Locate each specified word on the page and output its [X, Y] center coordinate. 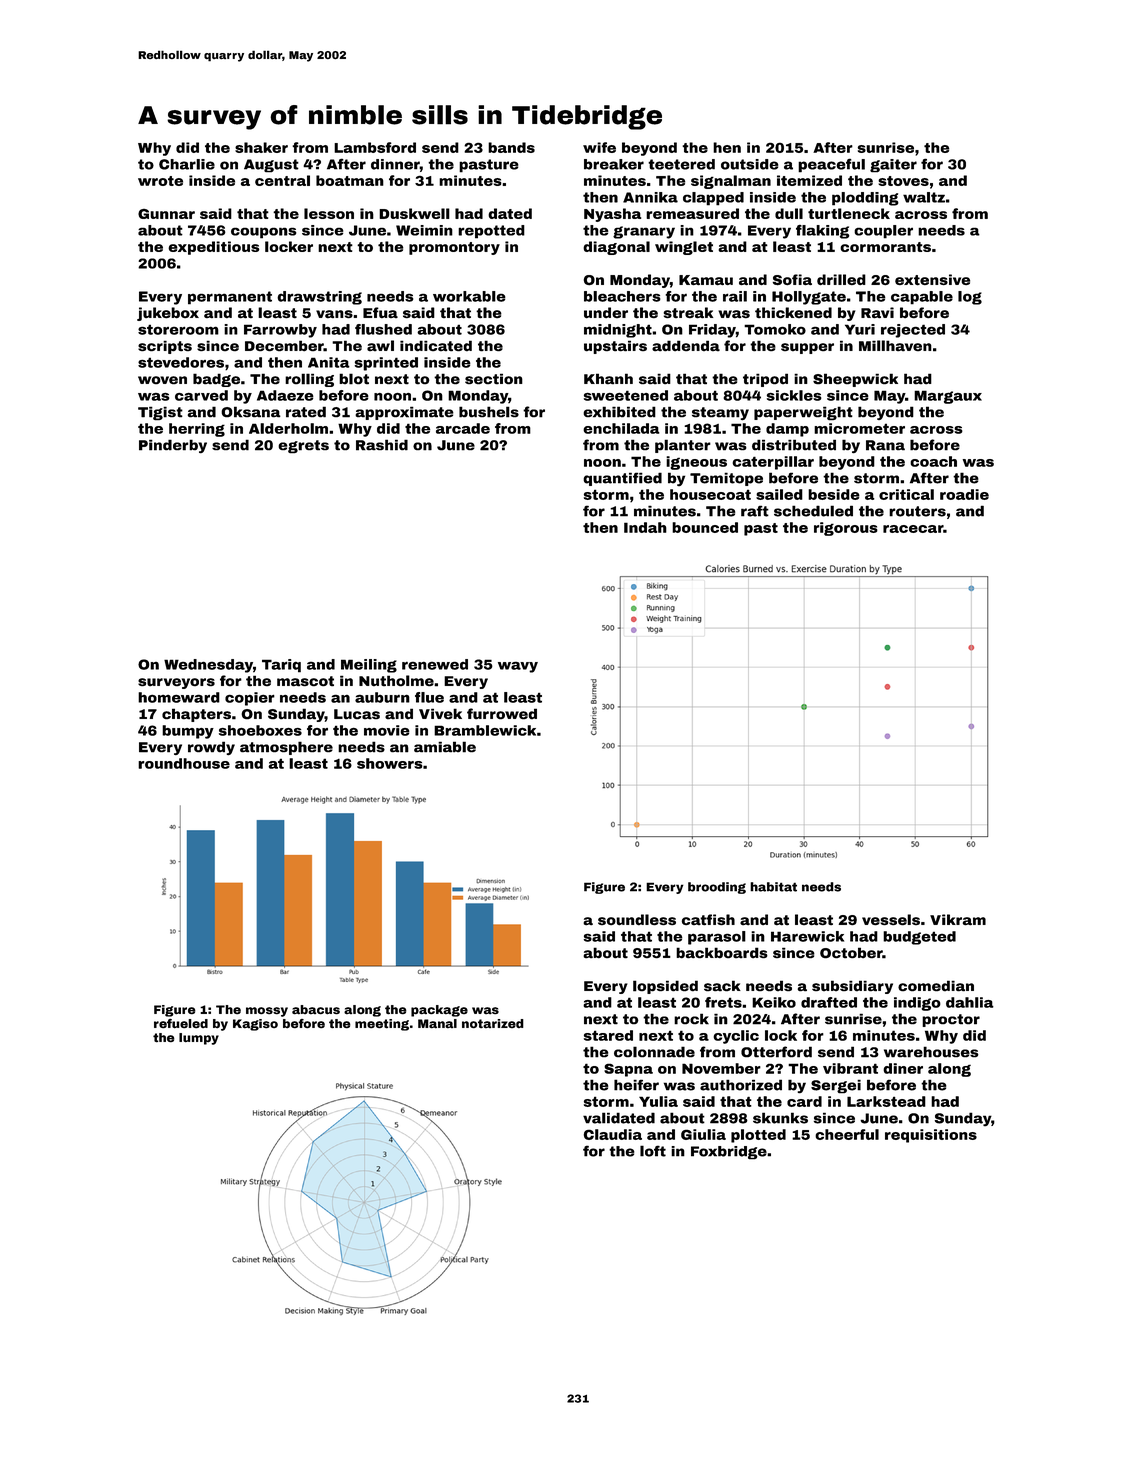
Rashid [382, 445]
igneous [696, 463]
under [606, 313]
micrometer [859, 428]
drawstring [319, 298]
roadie [964, 494]
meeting [382, 1025]
